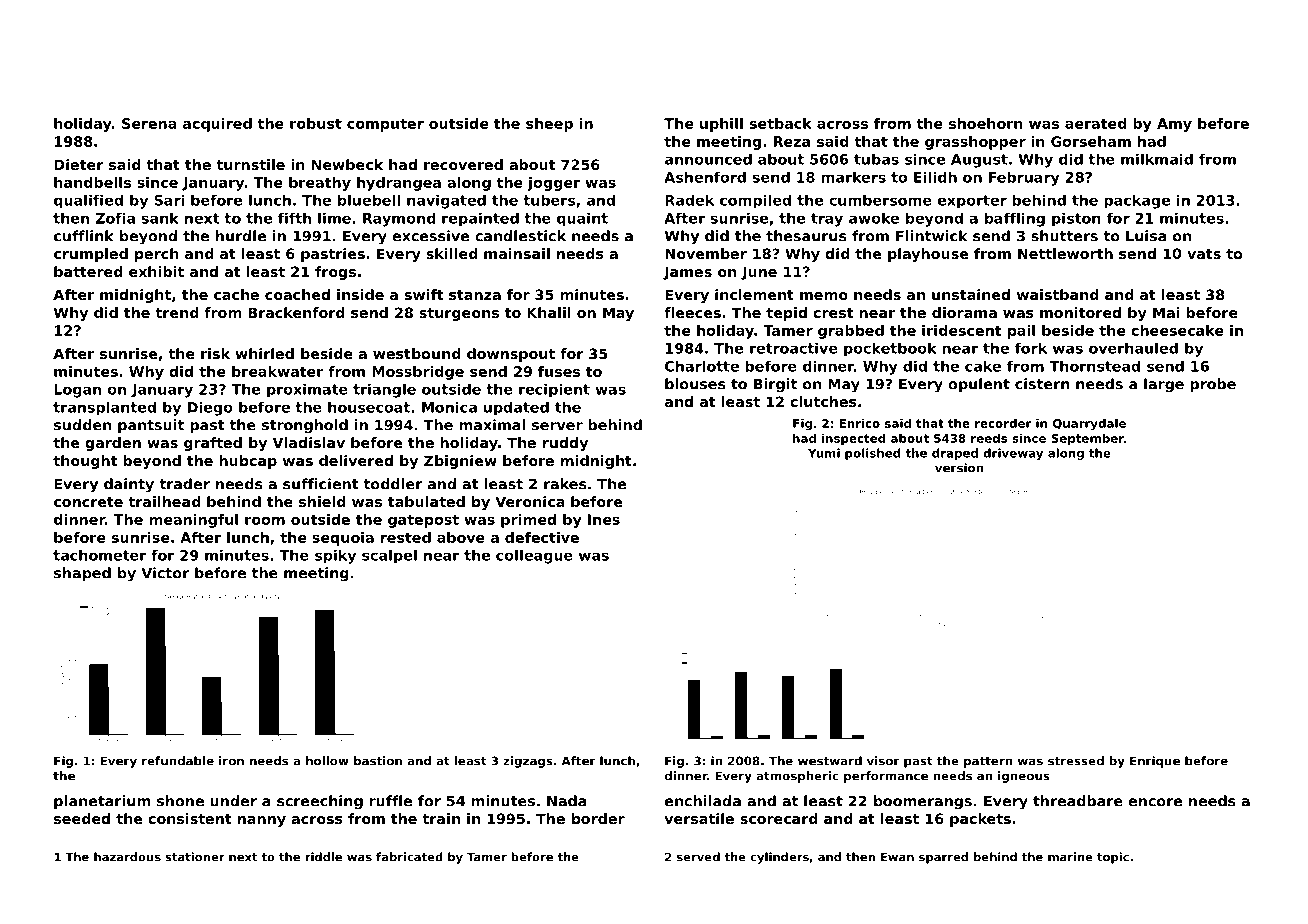 The width and height of the image is (1308, 924). I want to click on waistband, so click(1058, 294).
